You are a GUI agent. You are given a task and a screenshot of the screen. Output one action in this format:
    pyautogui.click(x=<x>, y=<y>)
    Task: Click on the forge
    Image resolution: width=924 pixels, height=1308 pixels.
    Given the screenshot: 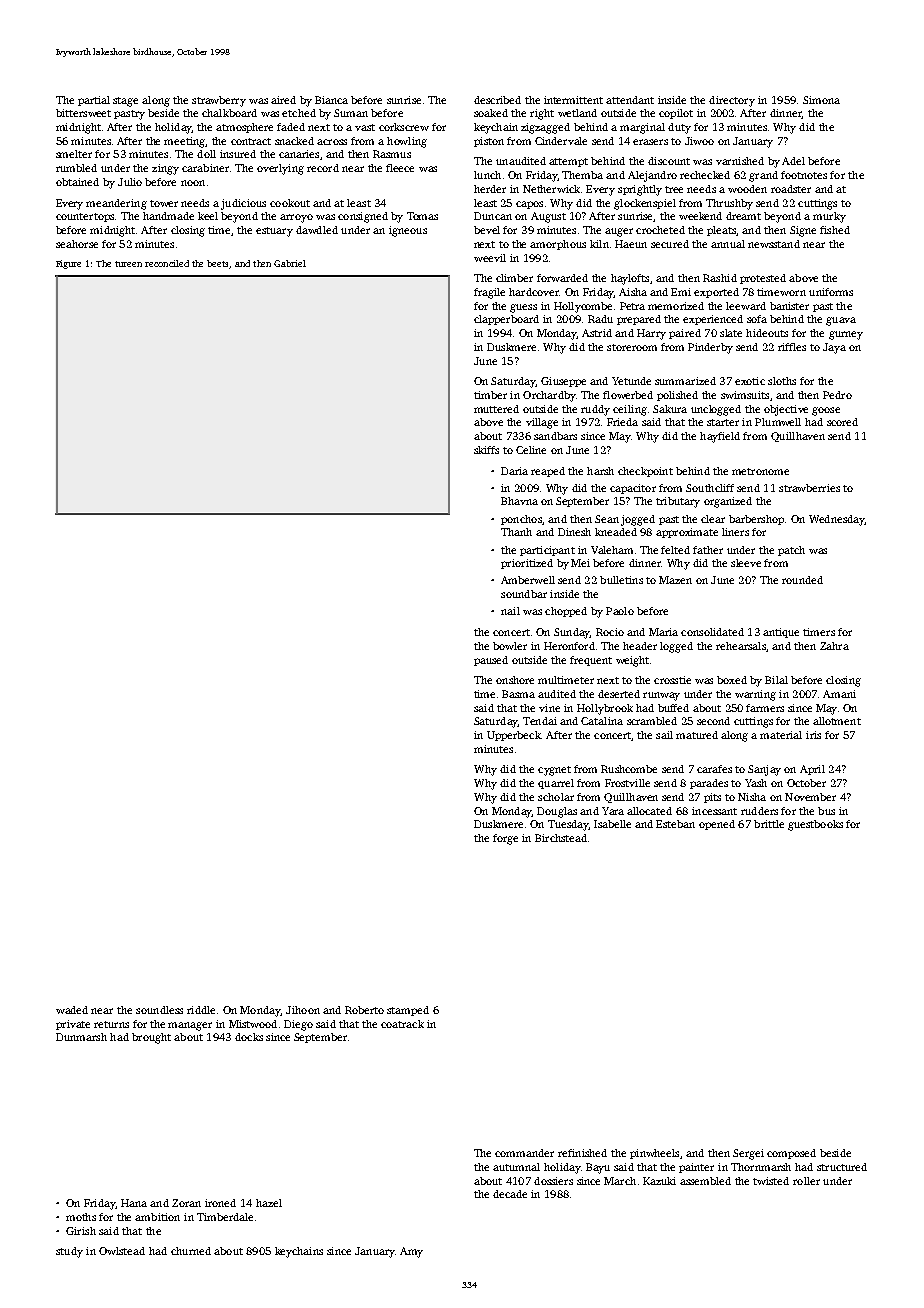 What is the action you would take?
    pyautogui.click(x=505, y=839)
